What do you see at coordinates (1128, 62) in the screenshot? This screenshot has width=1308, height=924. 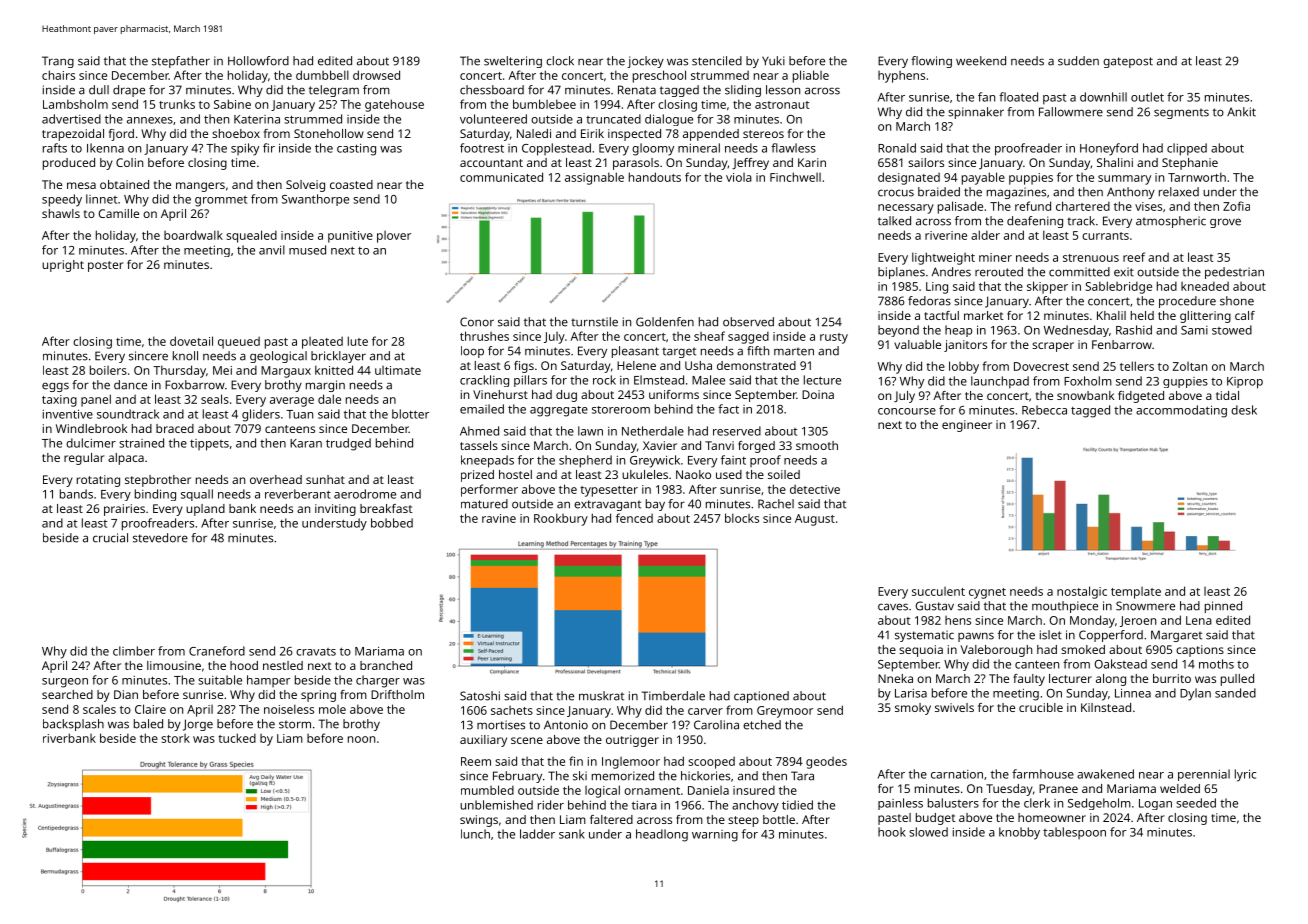 I see `gatepost` at bounding box center [1128, 62].
